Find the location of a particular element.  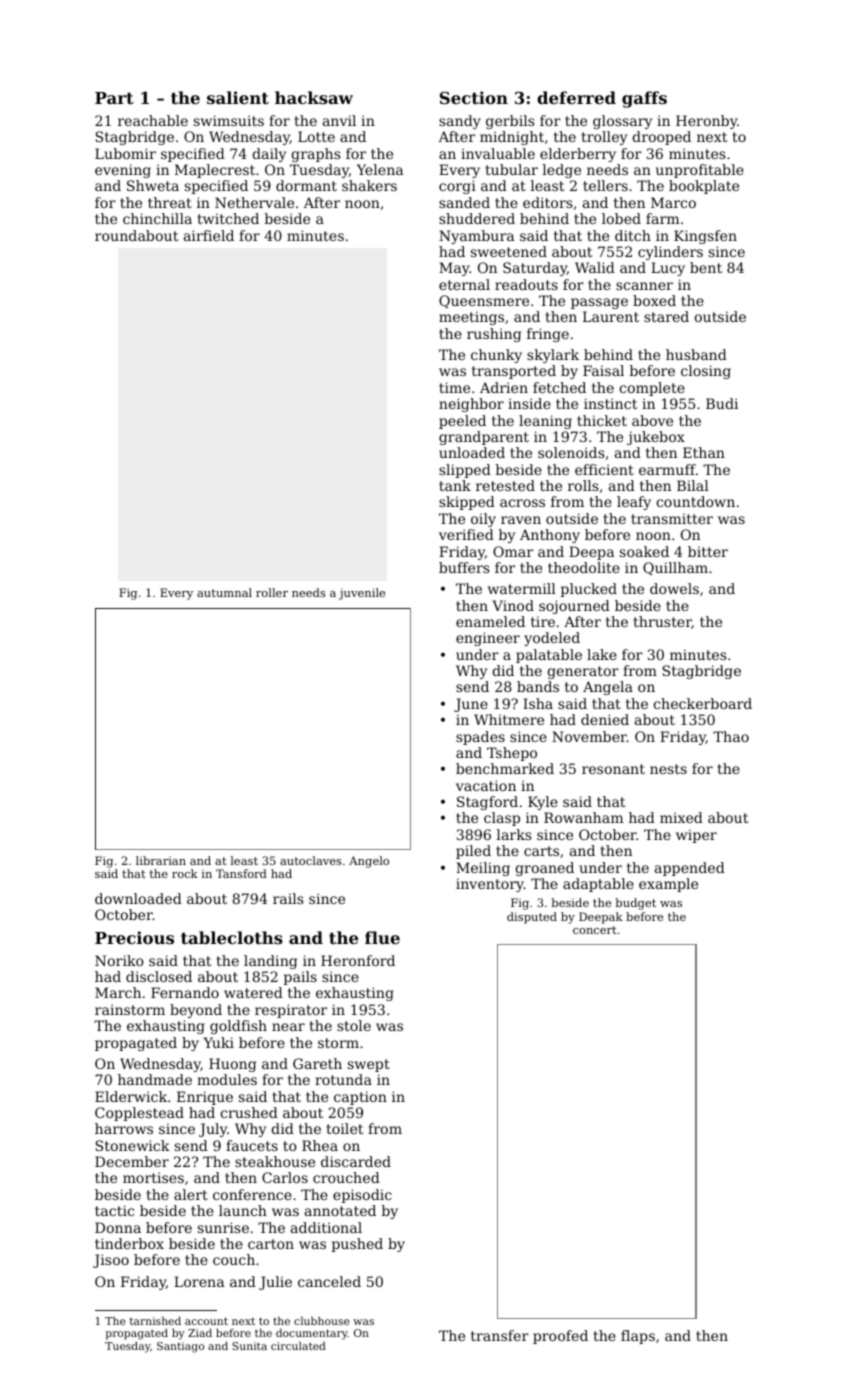

caption is located at coordinates (360, 1098).
